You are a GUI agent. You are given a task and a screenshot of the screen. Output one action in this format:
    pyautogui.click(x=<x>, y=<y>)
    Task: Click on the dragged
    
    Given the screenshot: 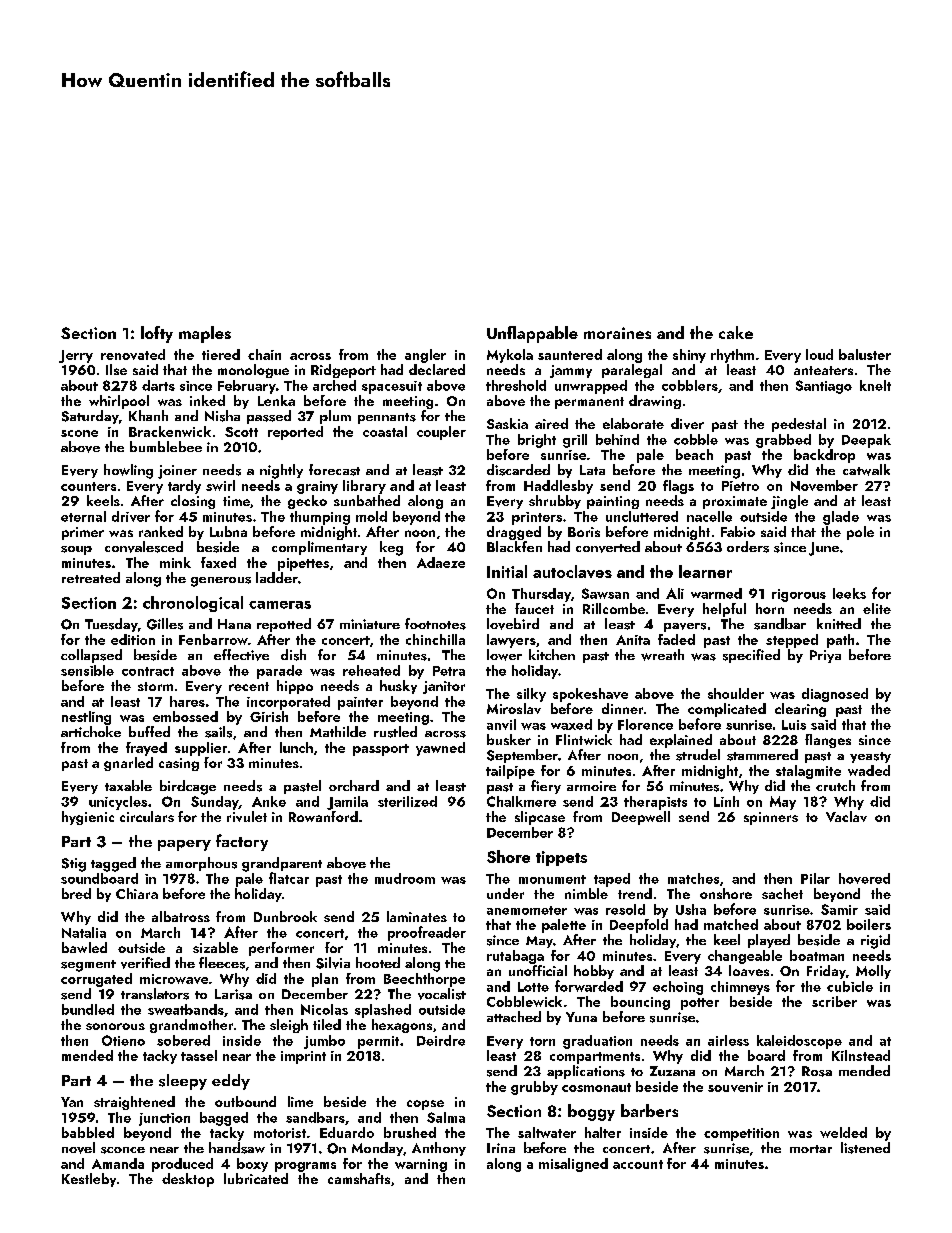 What is the action you would take?
    pyautogui.click(x=514, y=533)
